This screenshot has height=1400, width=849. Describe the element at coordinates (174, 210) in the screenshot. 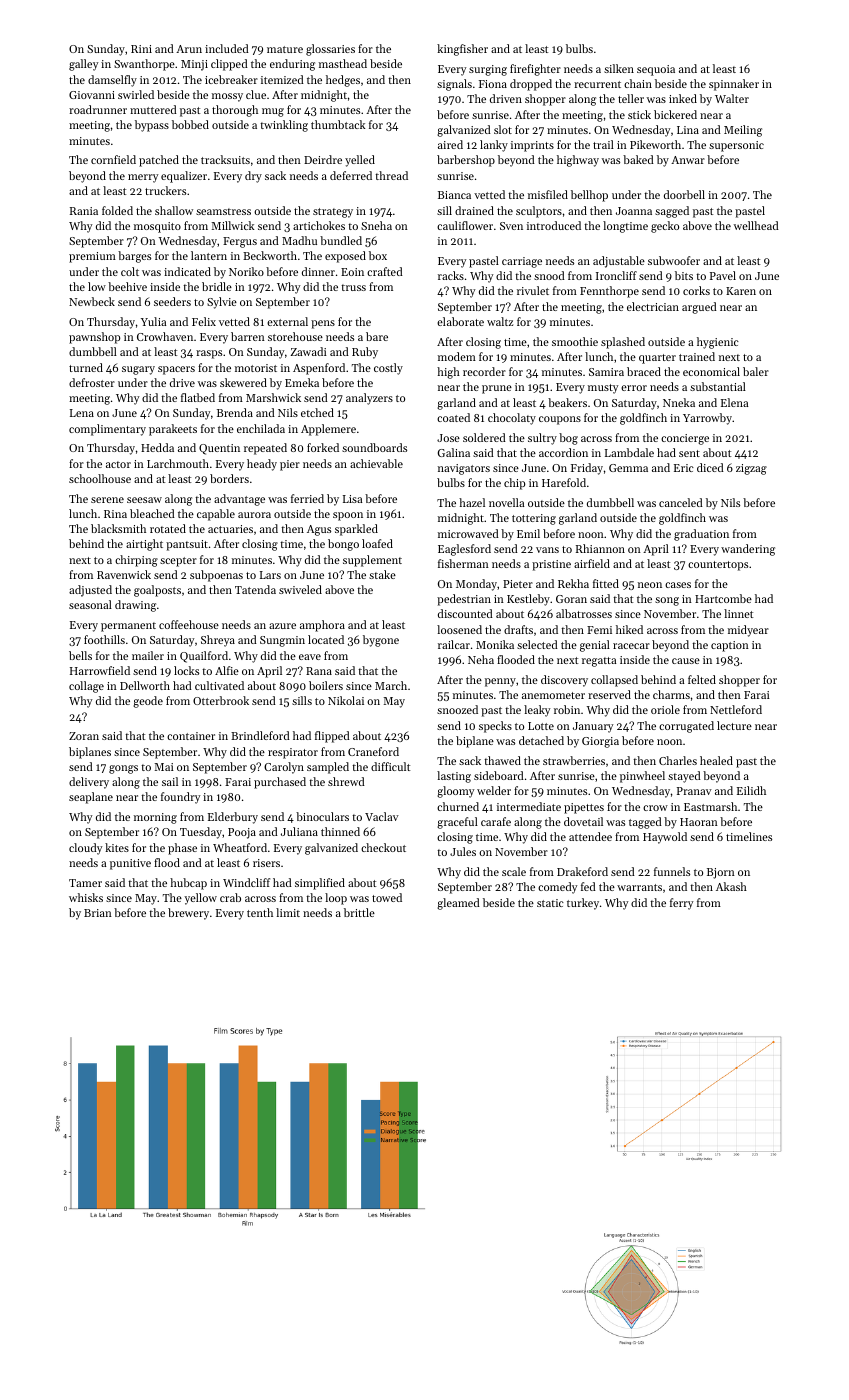

I see `shallow` at that location.
